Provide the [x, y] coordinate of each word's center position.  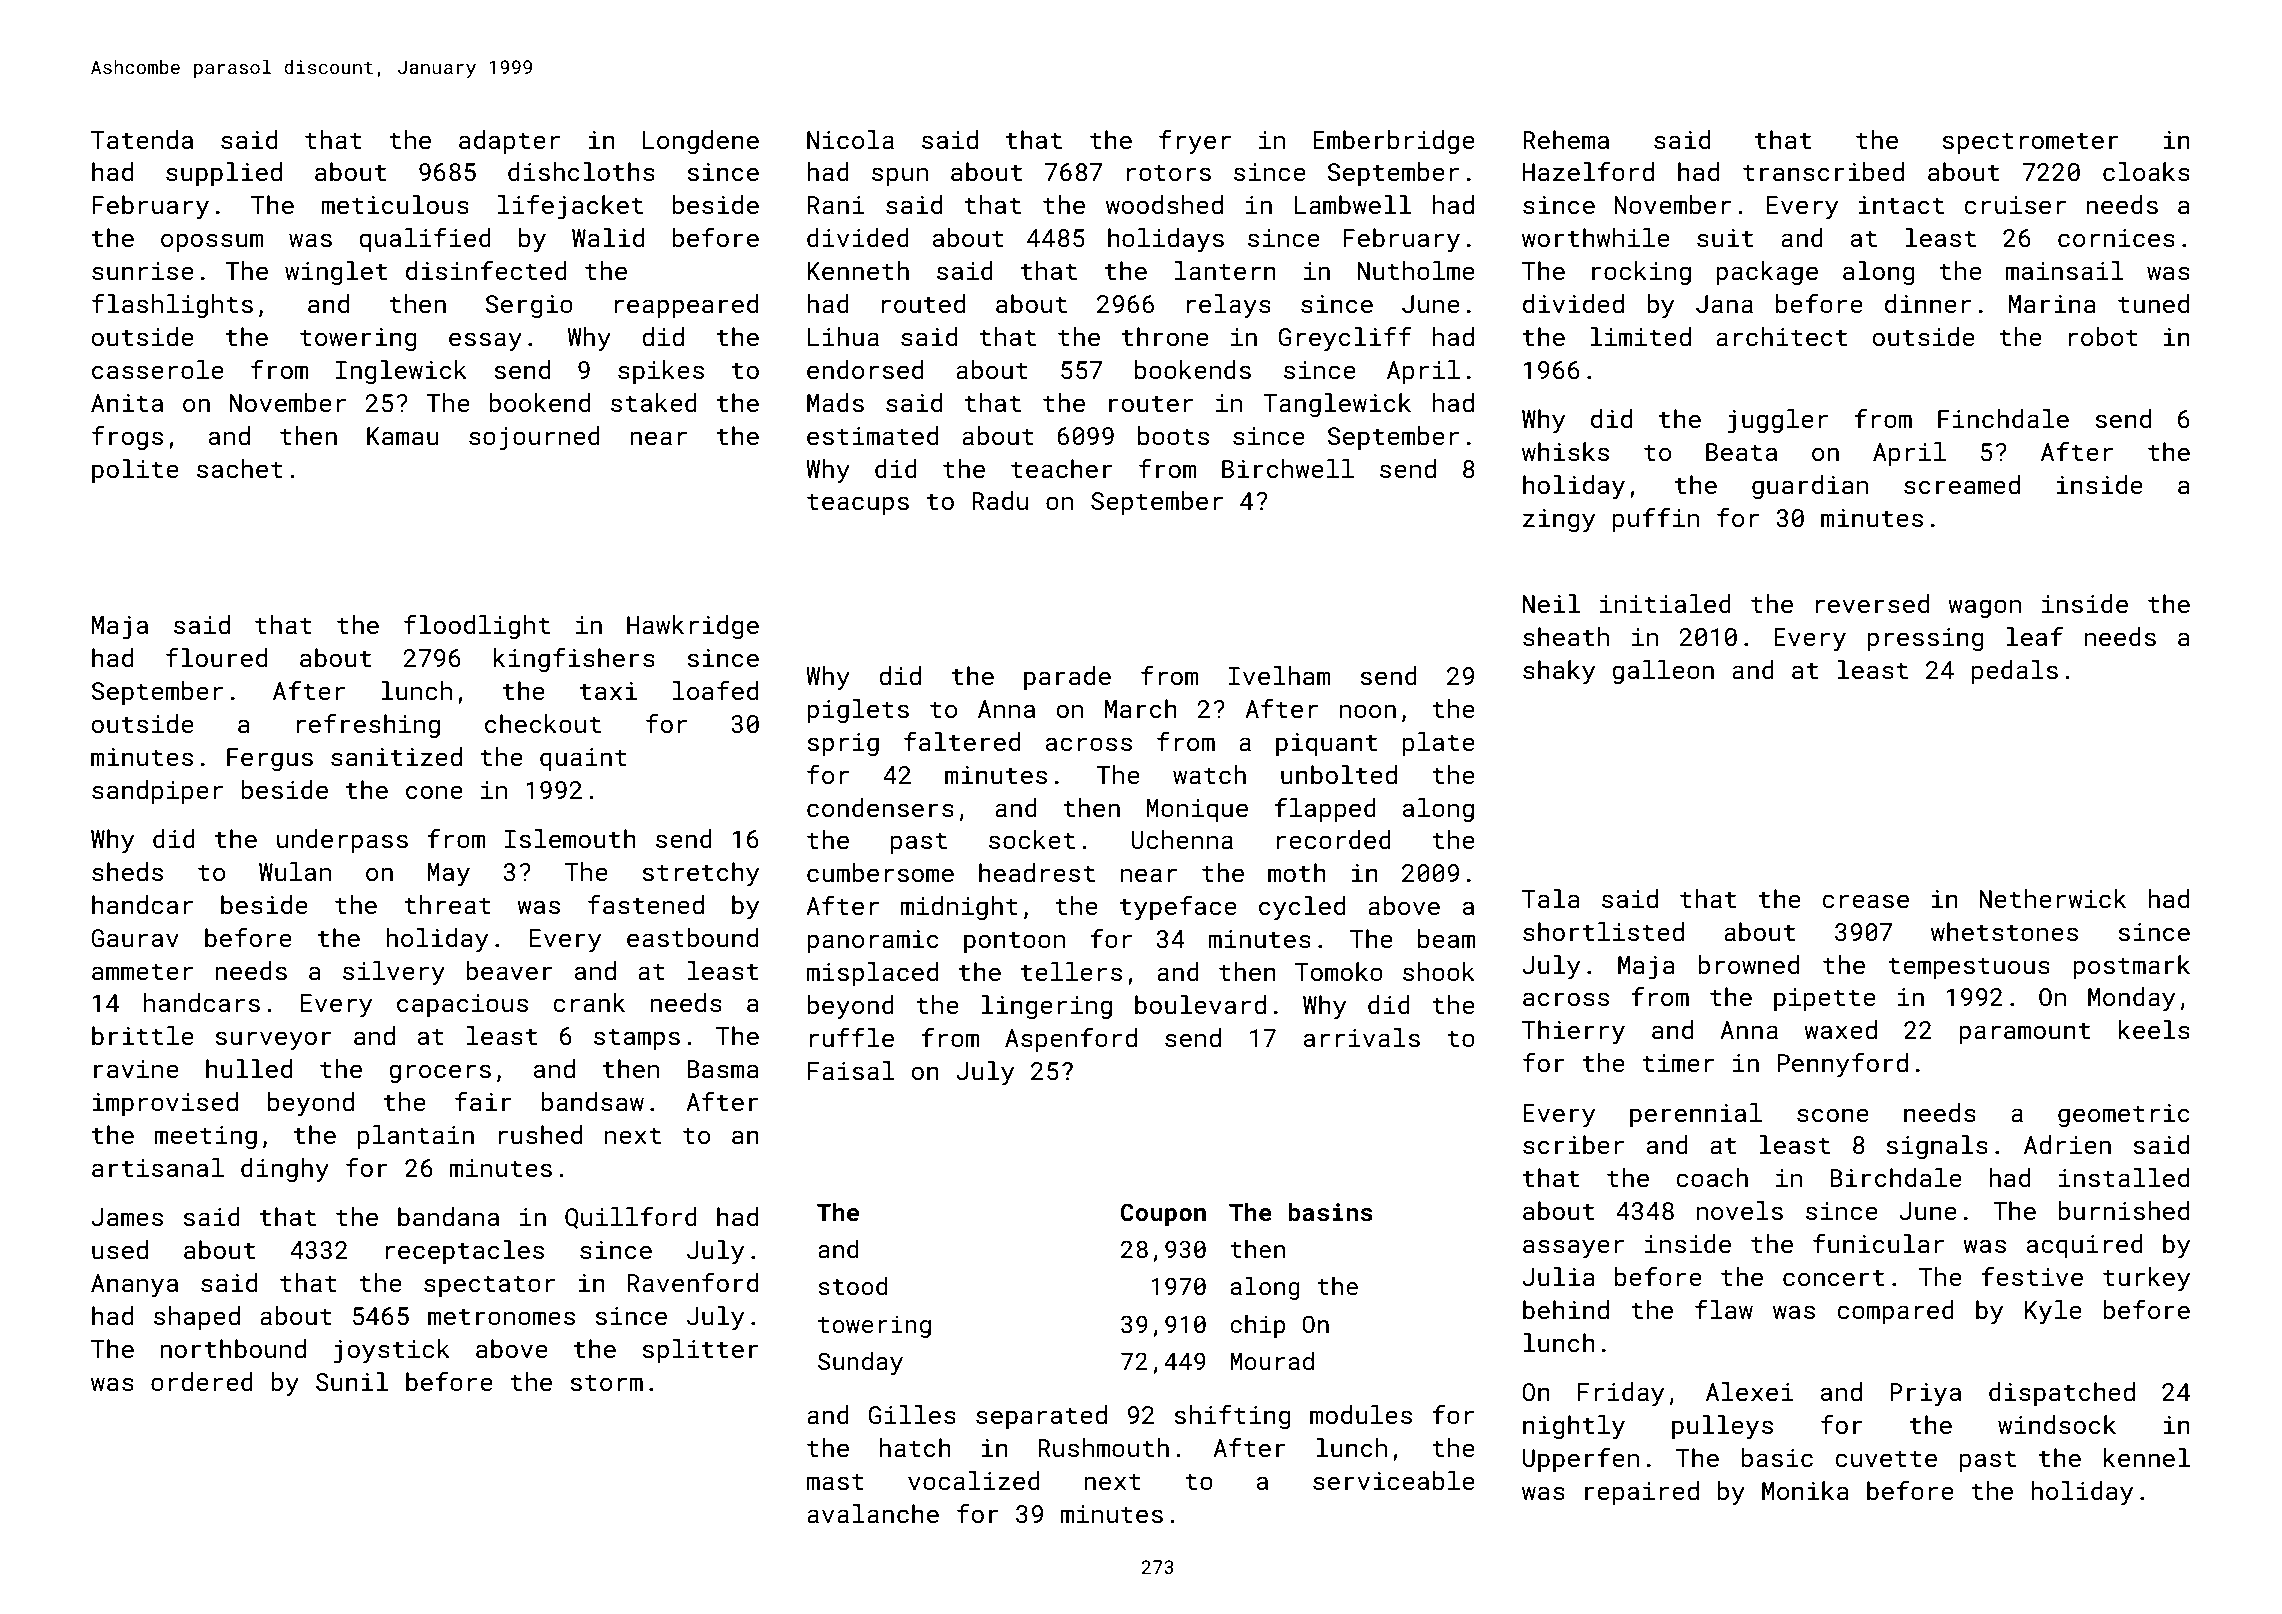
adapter [509, 142]
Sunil [352, 1382]
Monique [1197, 810]
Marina [2052, 304]
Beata [1741, 452]
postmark [2131, 967]
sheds [127, 872]
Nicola [850, 140]
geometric [2124, 1115]
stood [852, 1286]
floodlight [477, 627]
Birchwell [1288, 468]
